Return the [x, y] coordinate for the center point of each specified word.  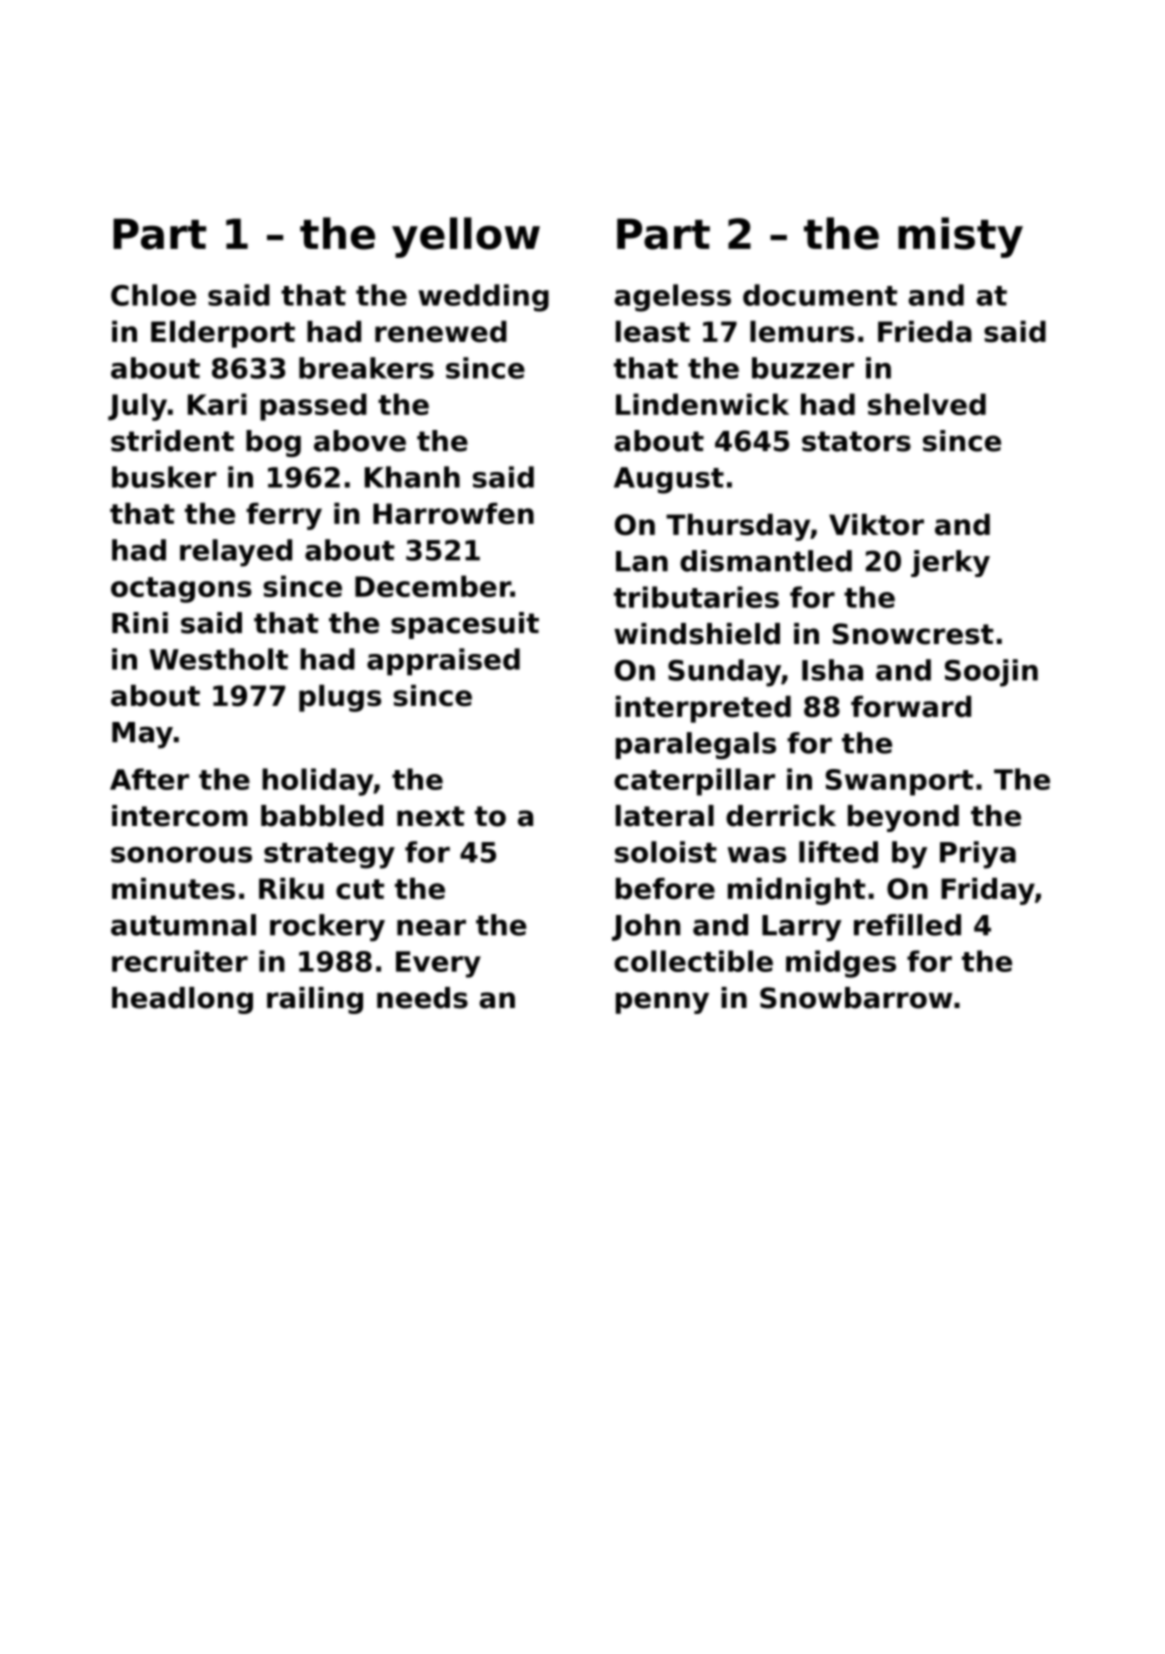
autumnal [183, 925]
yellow [466, 237]
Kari [217, 404]
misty [960, 237]
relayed [236, 553]
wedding [483, 298]
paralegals [696, 745]
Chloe [153, 295]
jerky [950, 563]
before [665, 889]
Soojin [991, 673]
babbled [322, 816]
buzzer [803, 368]
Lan [642, 561]
